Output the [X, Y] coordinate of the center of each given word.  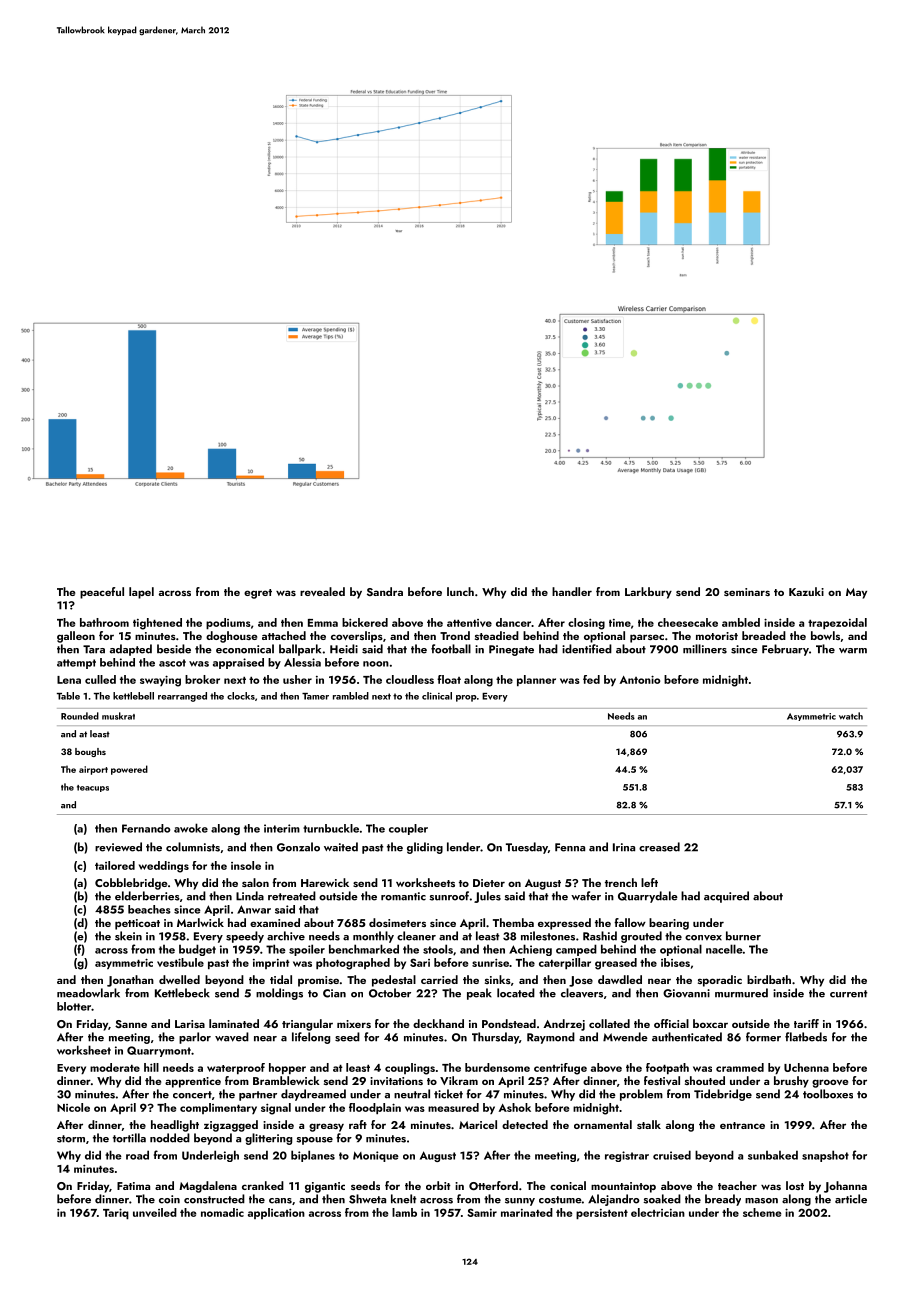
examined [275, 922]
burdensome [497, 1067]
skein [128, 936]
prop [466, 698]
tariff [806, 1023]
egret [258, 594]
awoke [191, 828]
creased [659, 847]
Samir [482, 1212]
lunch [460, 591]
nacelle [724, 949]
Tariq [116, 1213]
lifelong [311, 1038]
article [851, 1199]
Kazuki [806, 591]
